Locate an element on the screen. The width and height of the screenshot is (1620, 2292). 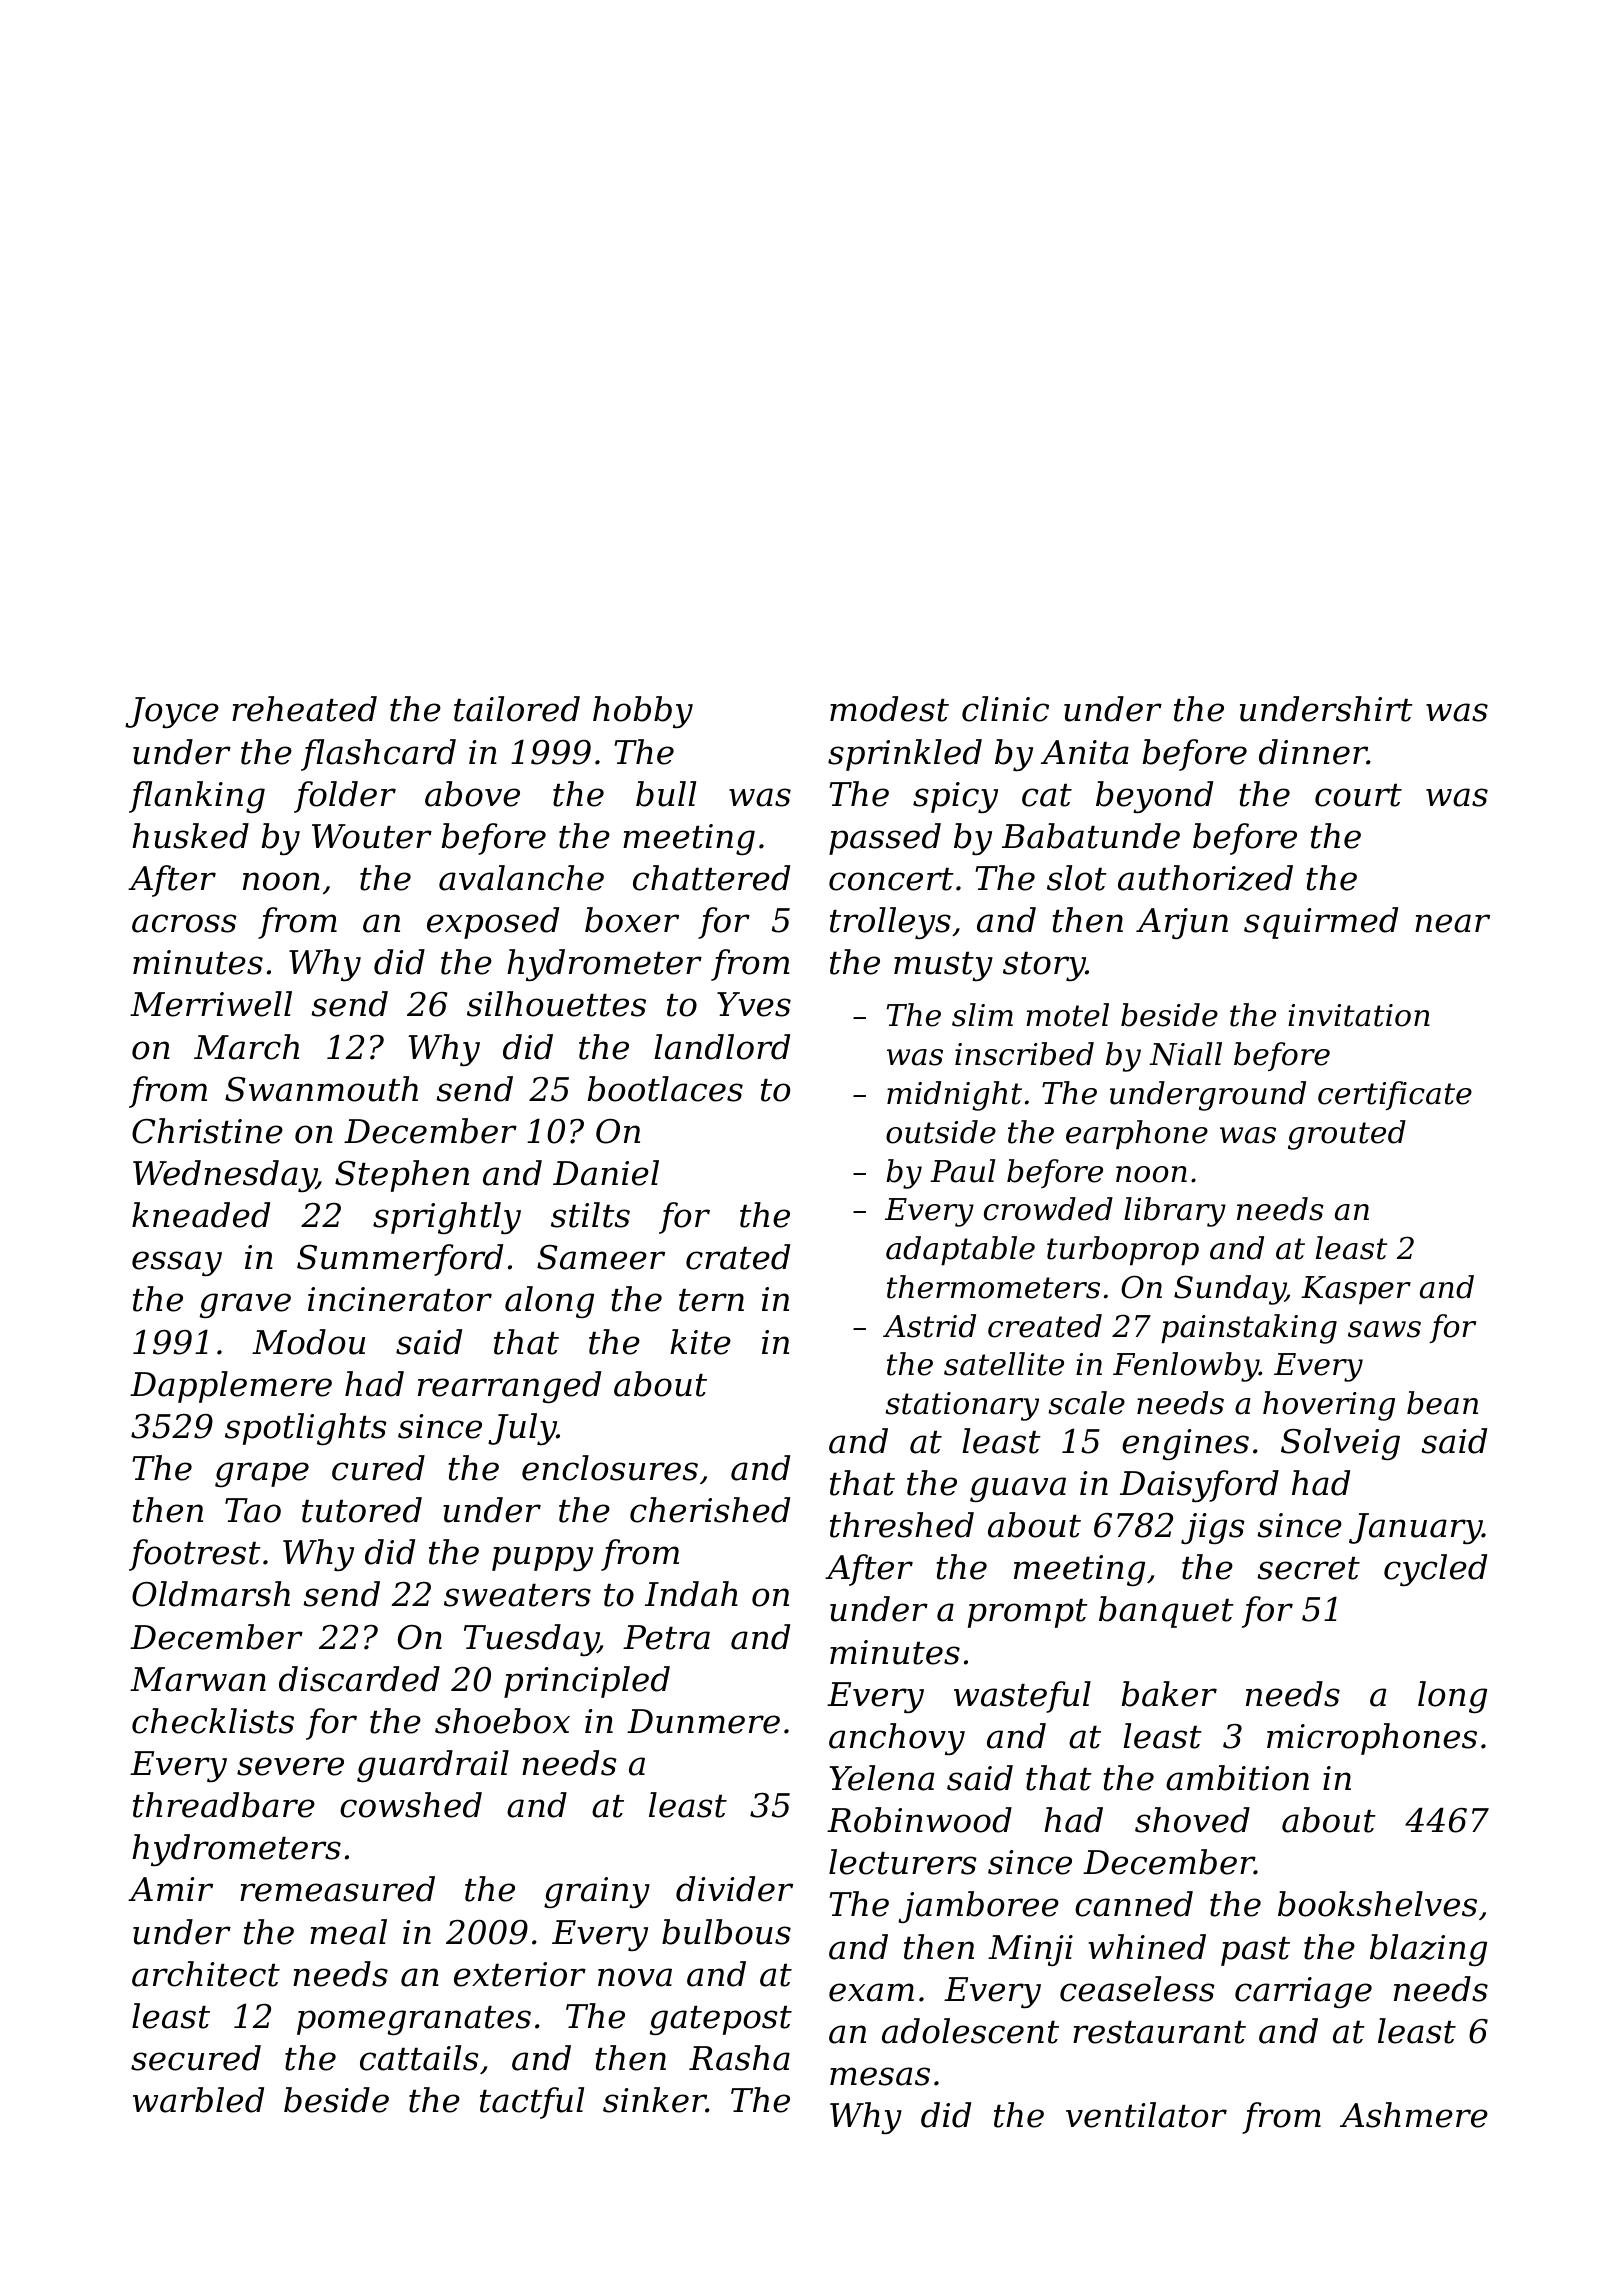
Kasper is located at coordinates (1356, 1290).
